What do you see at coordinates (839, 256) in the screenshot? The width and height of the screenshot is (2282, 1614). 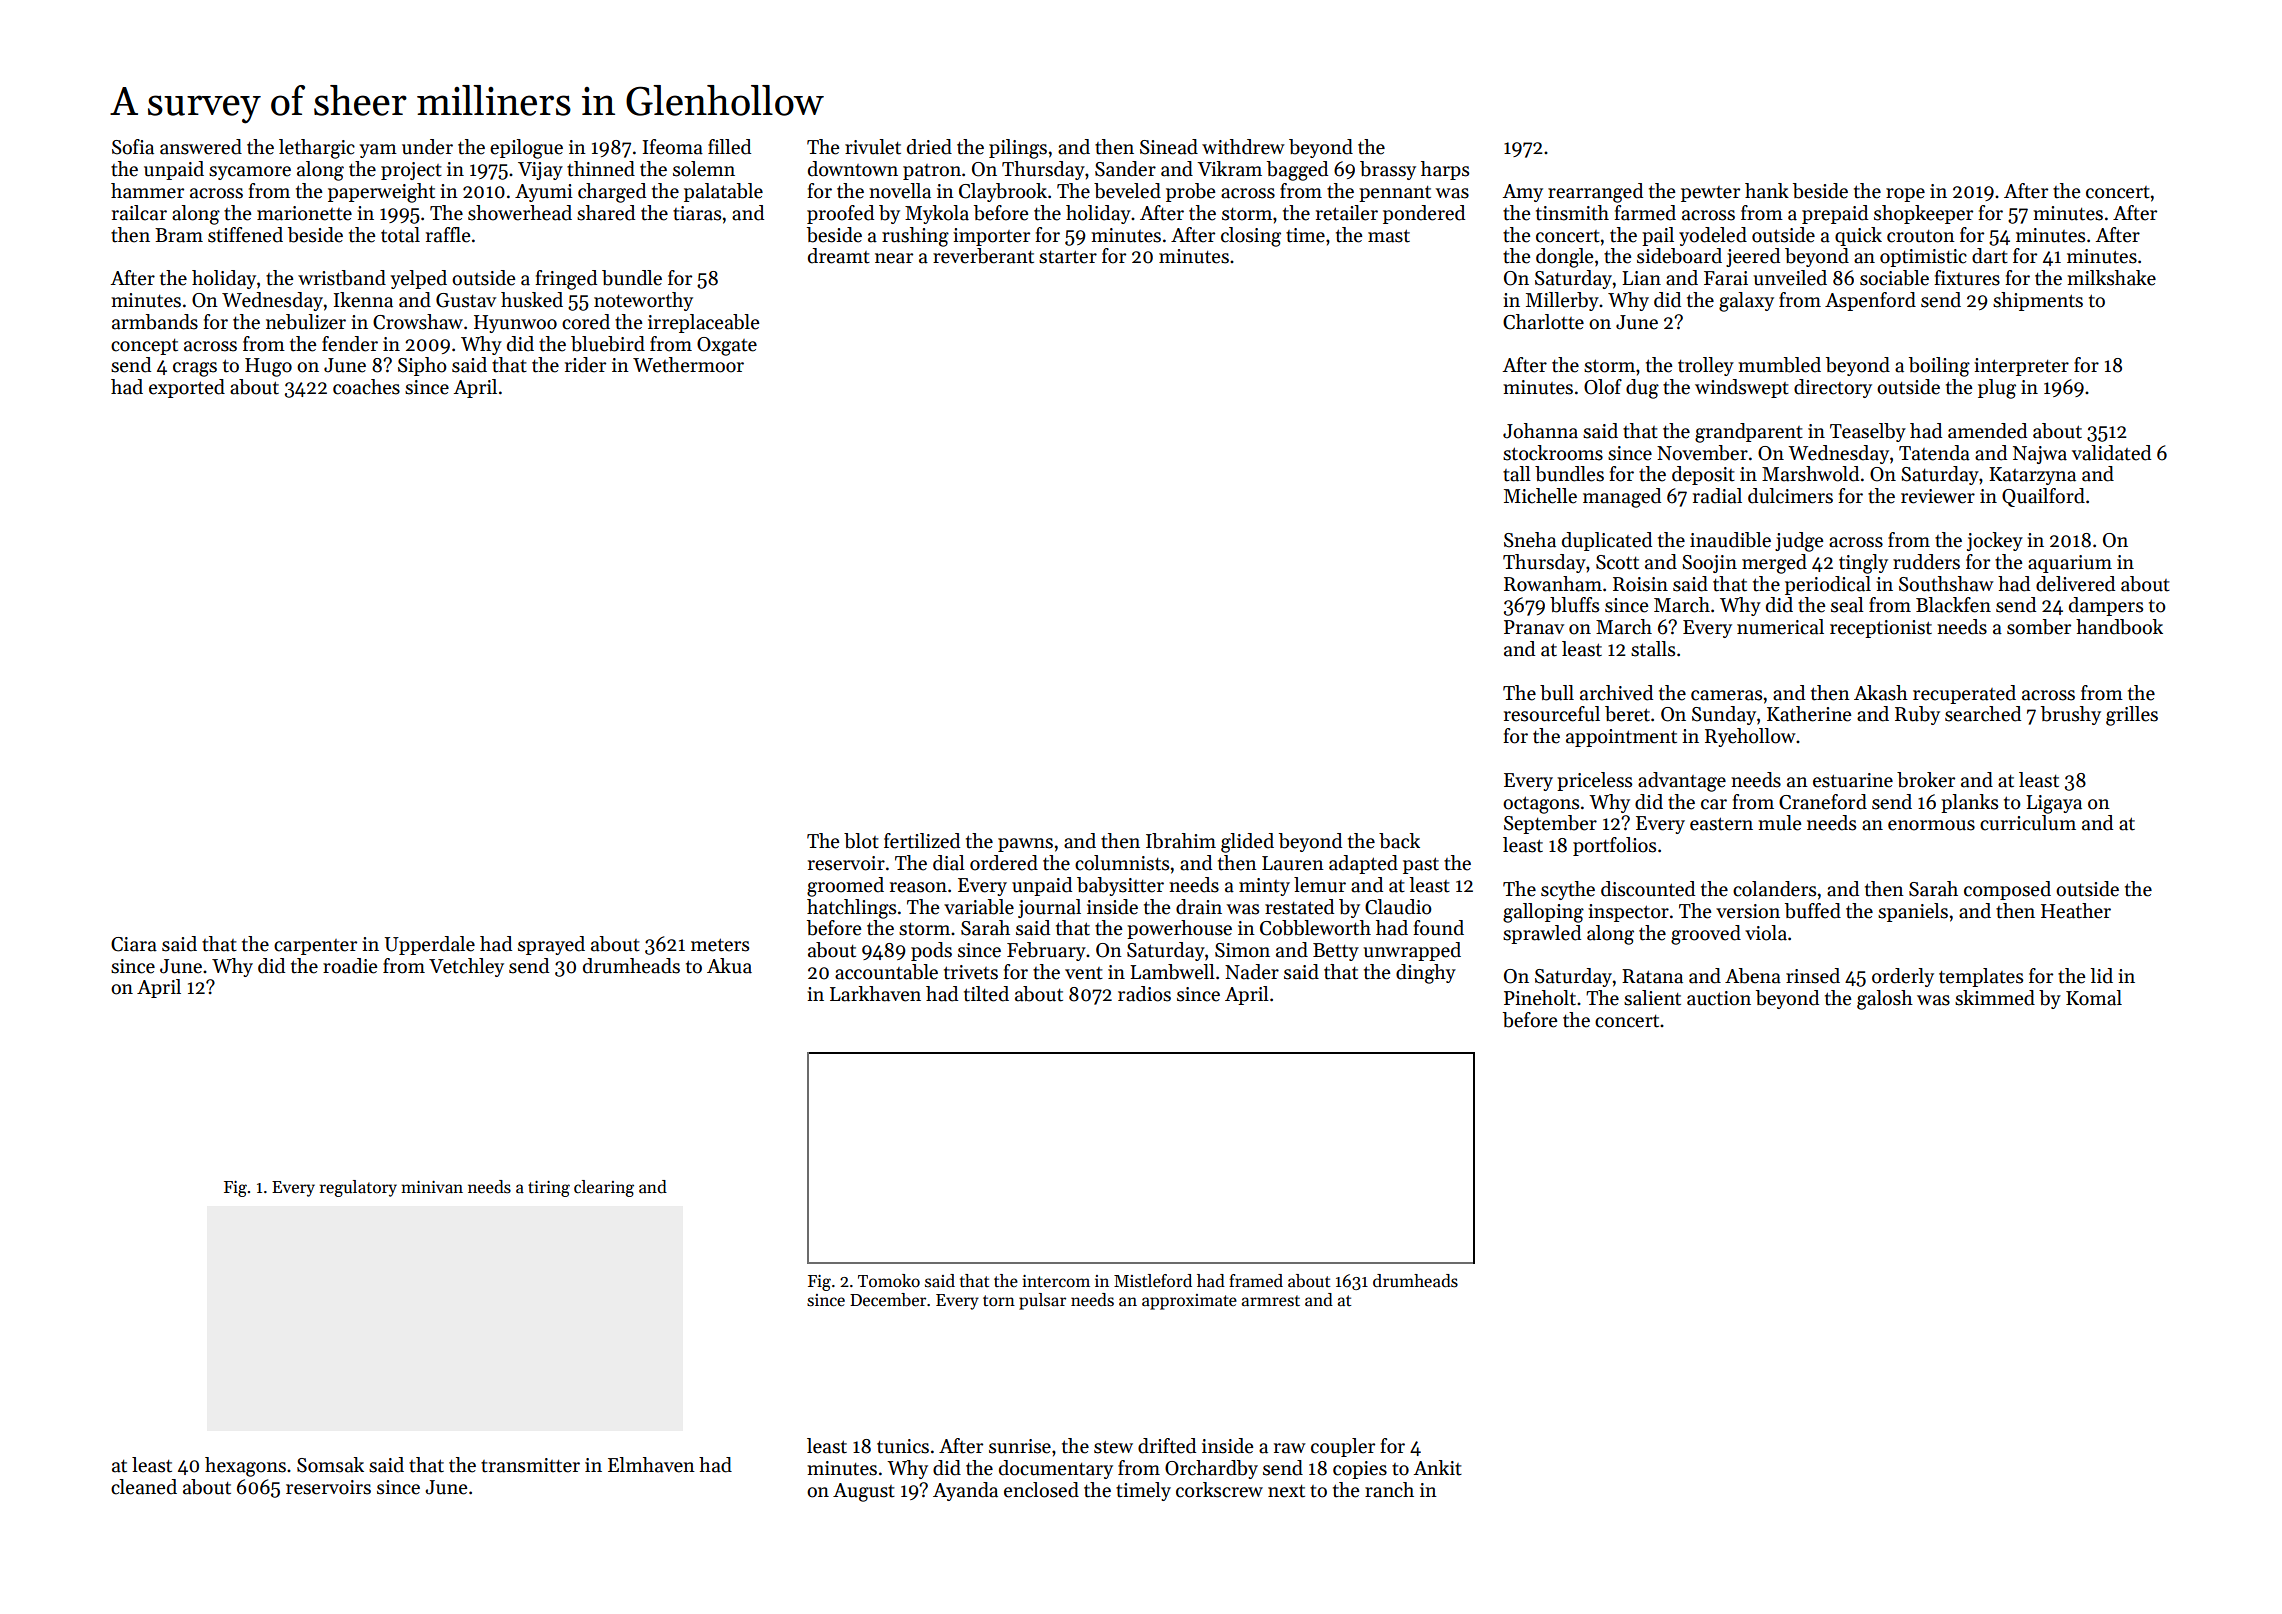 I see `dreamt` at bounding box center [839, 256].
